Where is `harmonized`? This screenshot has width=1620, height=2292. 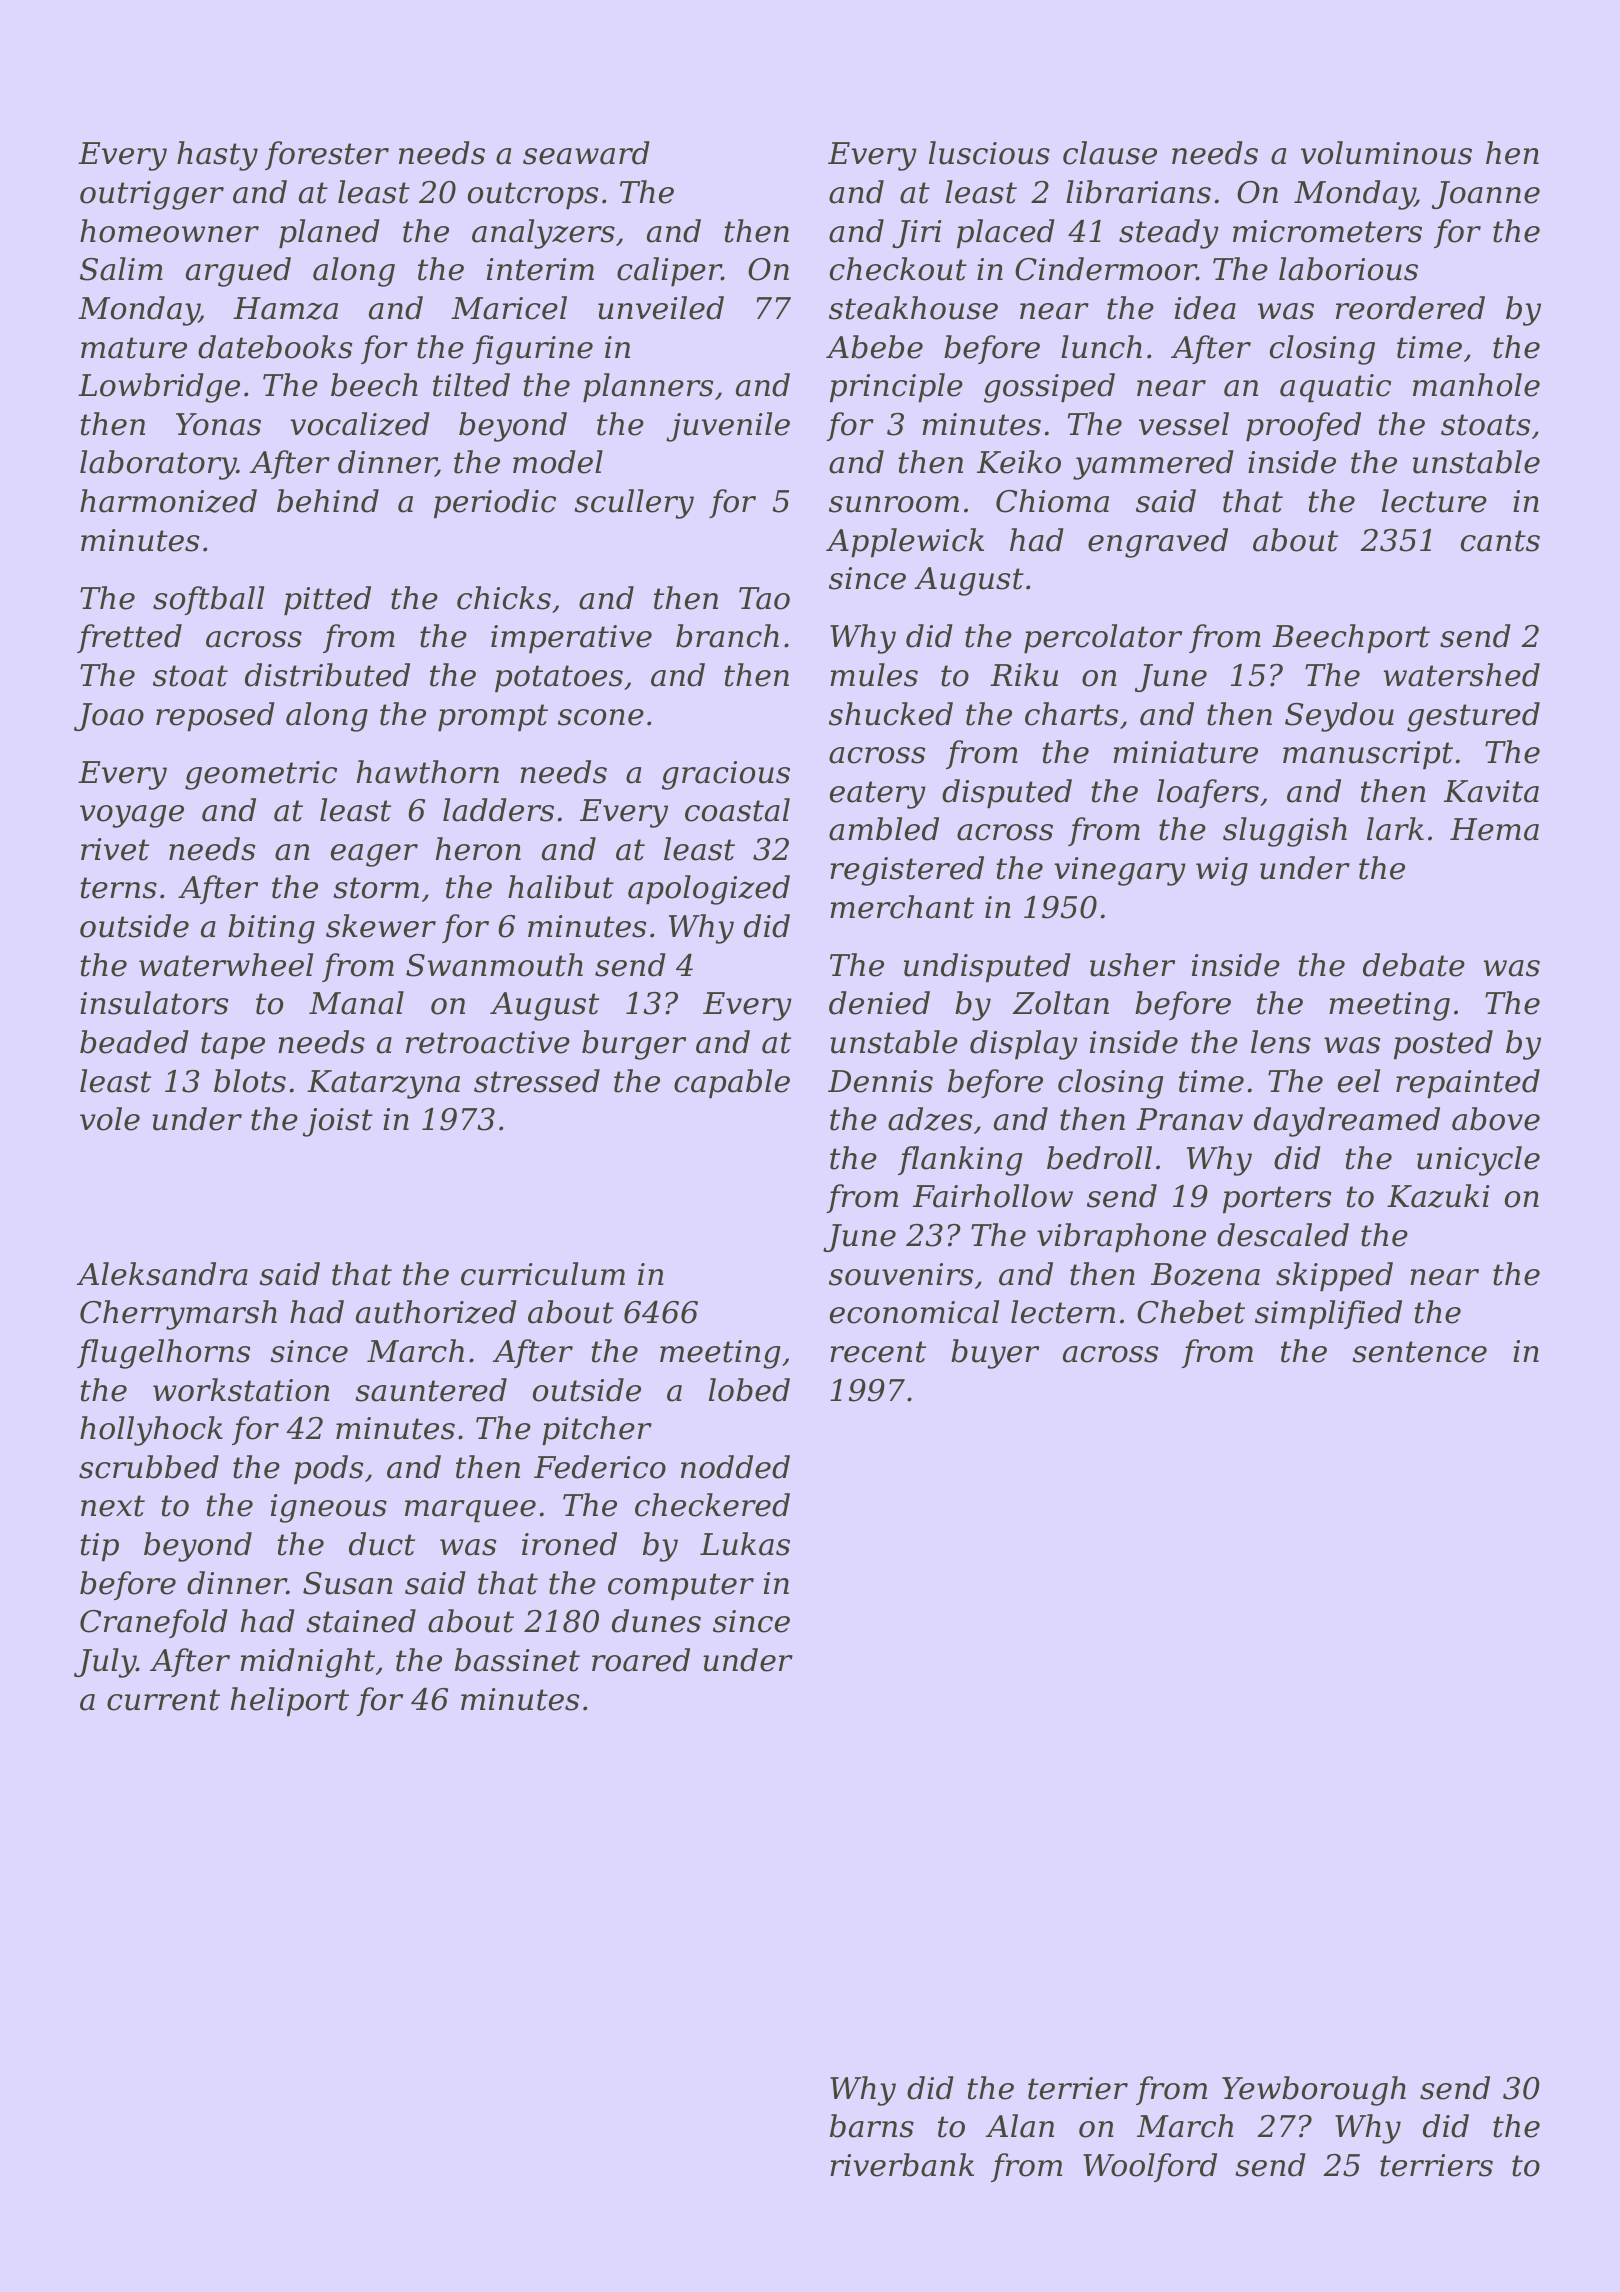
harmonized is located at coordinates (168, 501).
